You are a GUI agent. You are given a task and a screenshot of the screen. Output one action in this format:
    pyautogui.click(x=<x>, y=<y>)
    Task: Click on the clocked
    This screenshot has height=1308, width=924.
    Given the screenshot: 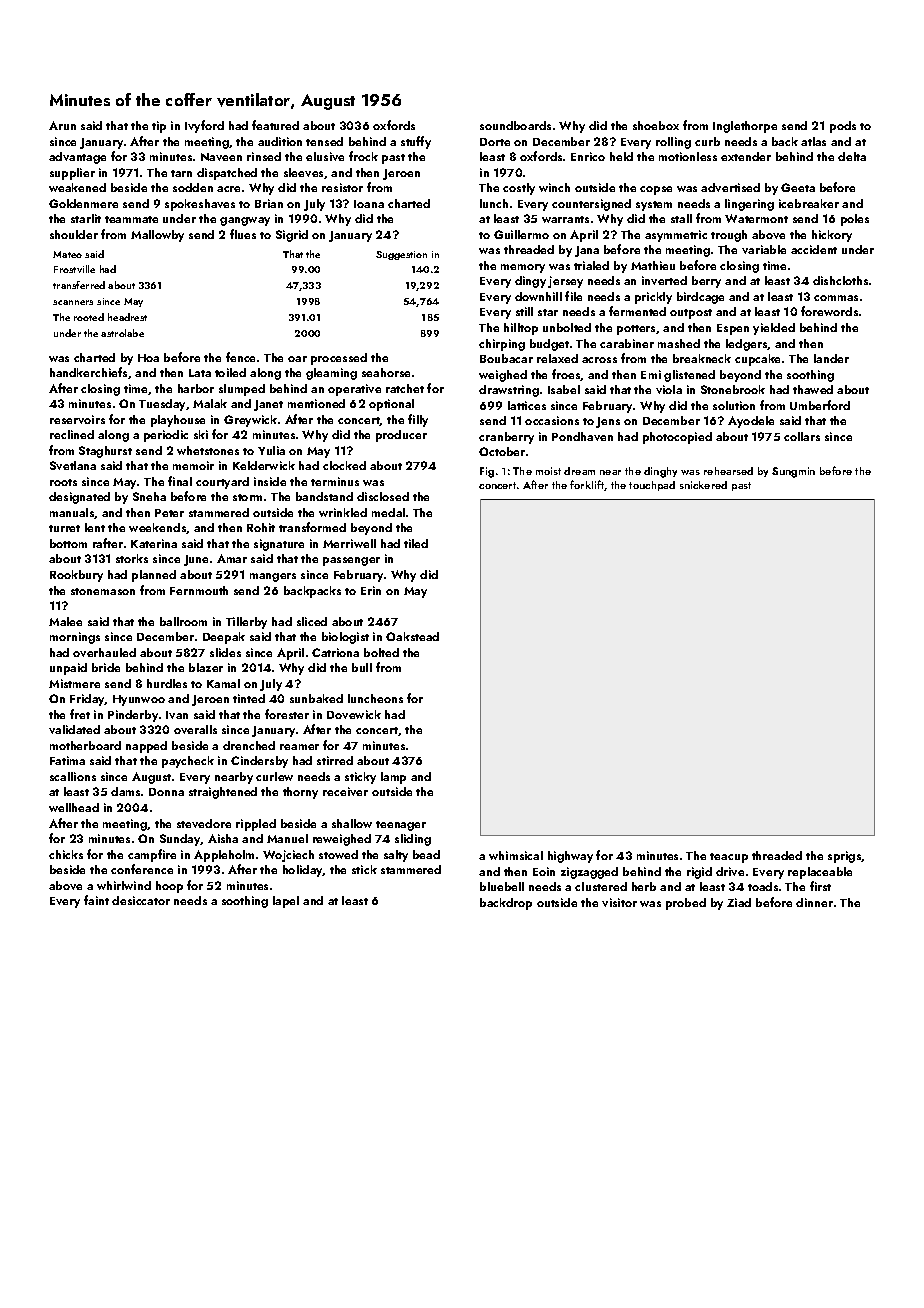 What is the action you would take?
    pyautogui.click(x=344, y=465)
